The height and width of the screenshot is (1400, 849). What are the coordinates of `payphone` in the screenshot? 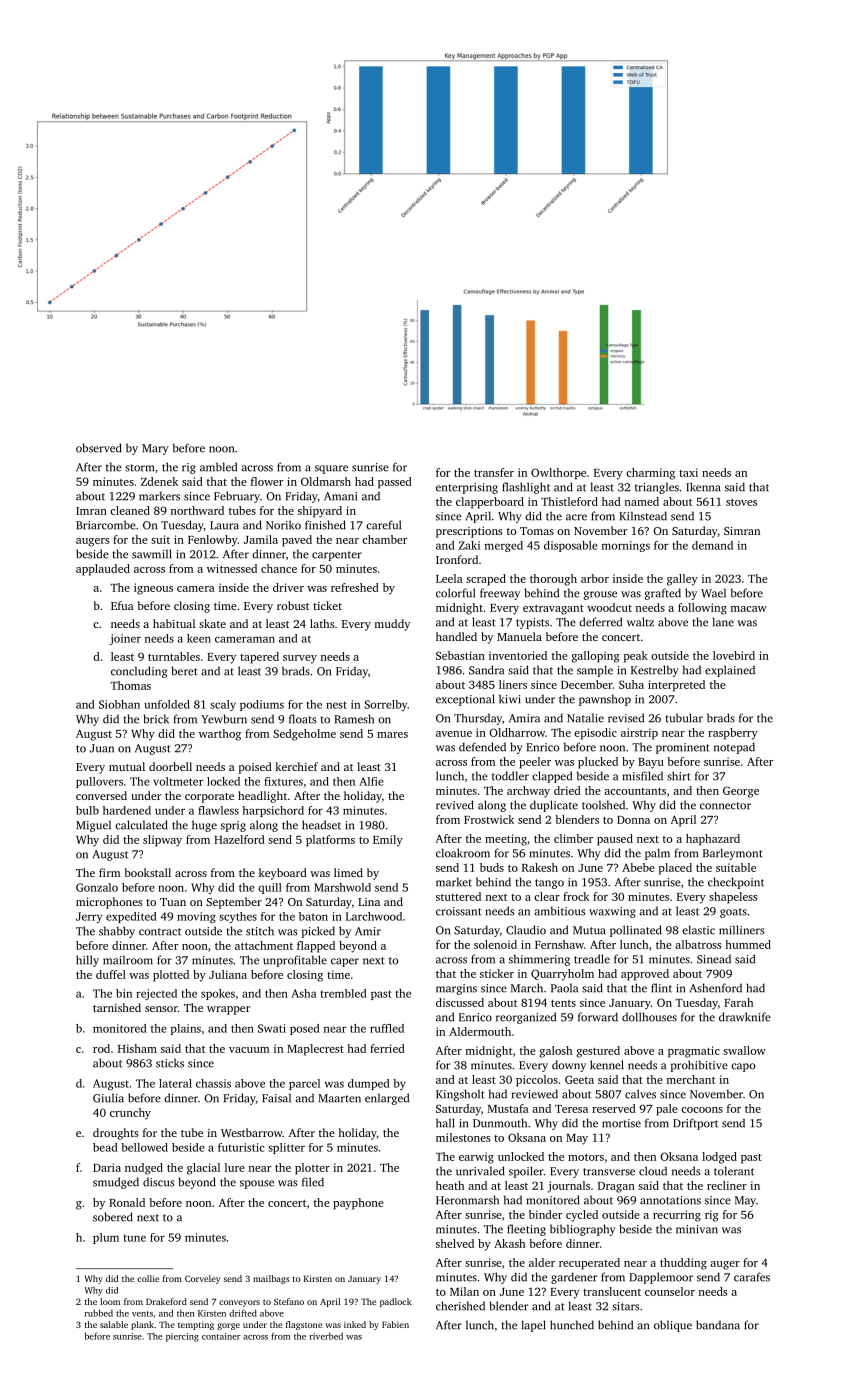 It's located at (358, 1204).
